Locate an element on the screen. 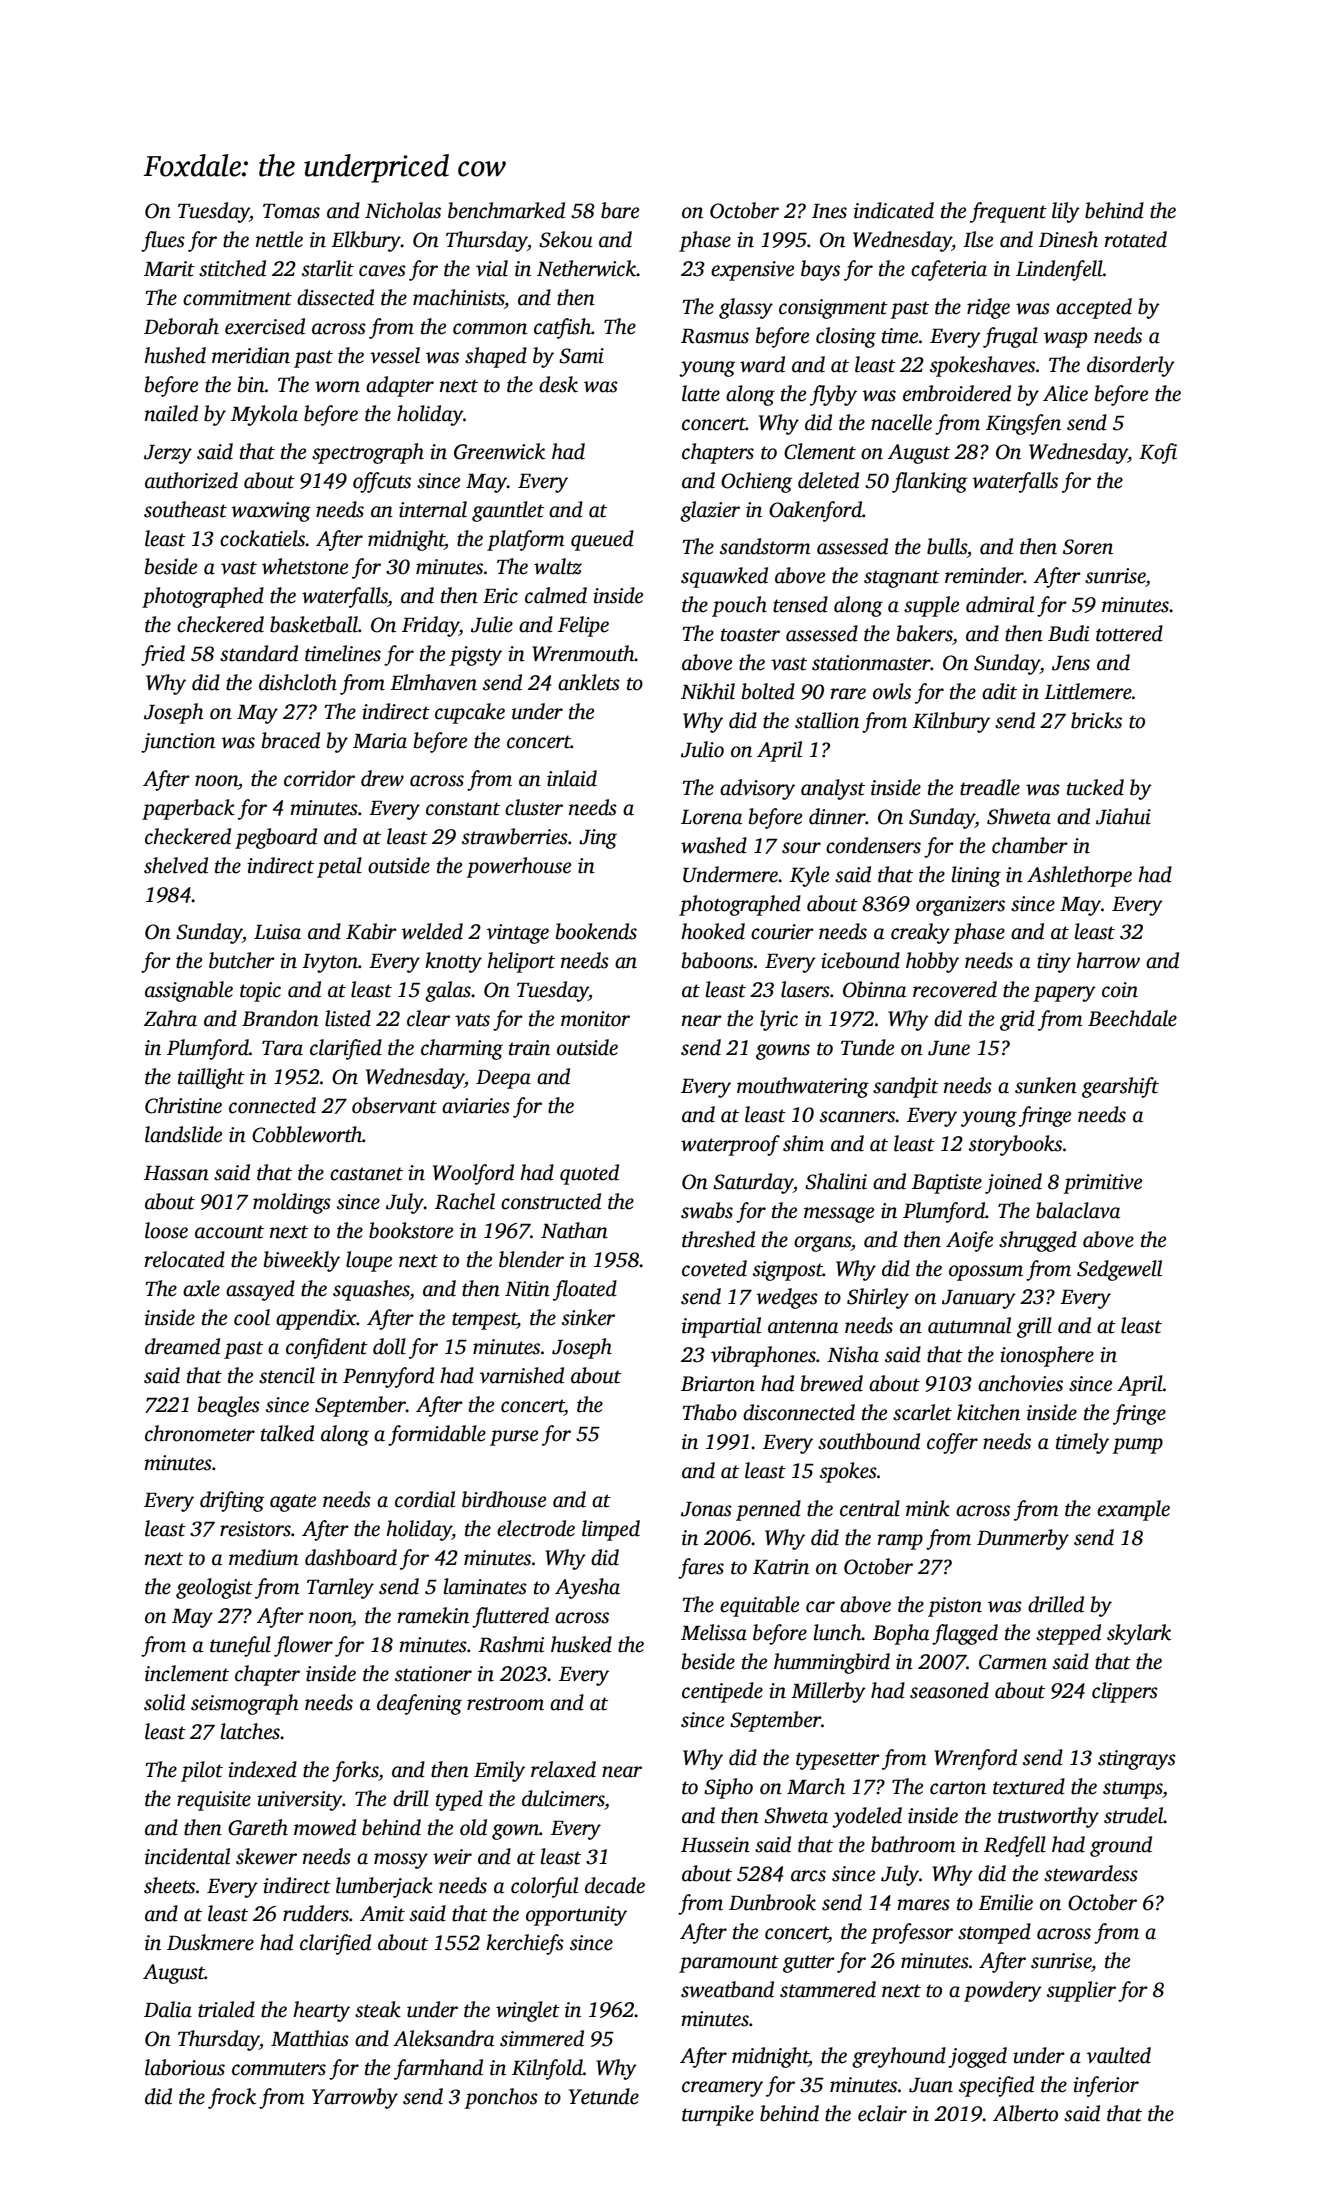 The height and width of the screenshot is (2186, 1327). tottered is located at coordinates (1129, 633).
